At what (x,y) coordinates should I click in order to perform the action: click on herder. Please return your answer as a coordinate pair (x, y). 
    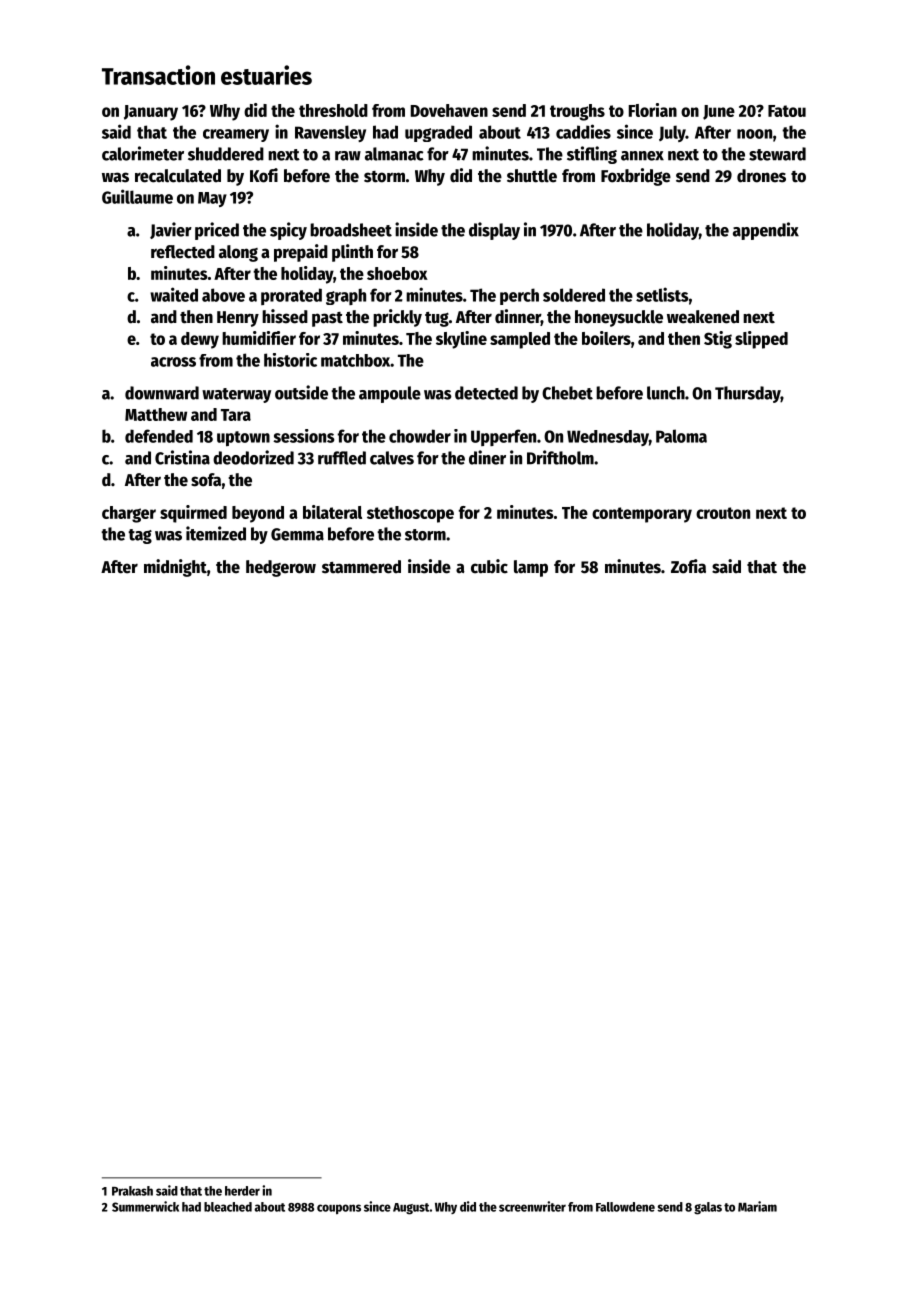
    Looking at the image, I should click on (242, 1191).
